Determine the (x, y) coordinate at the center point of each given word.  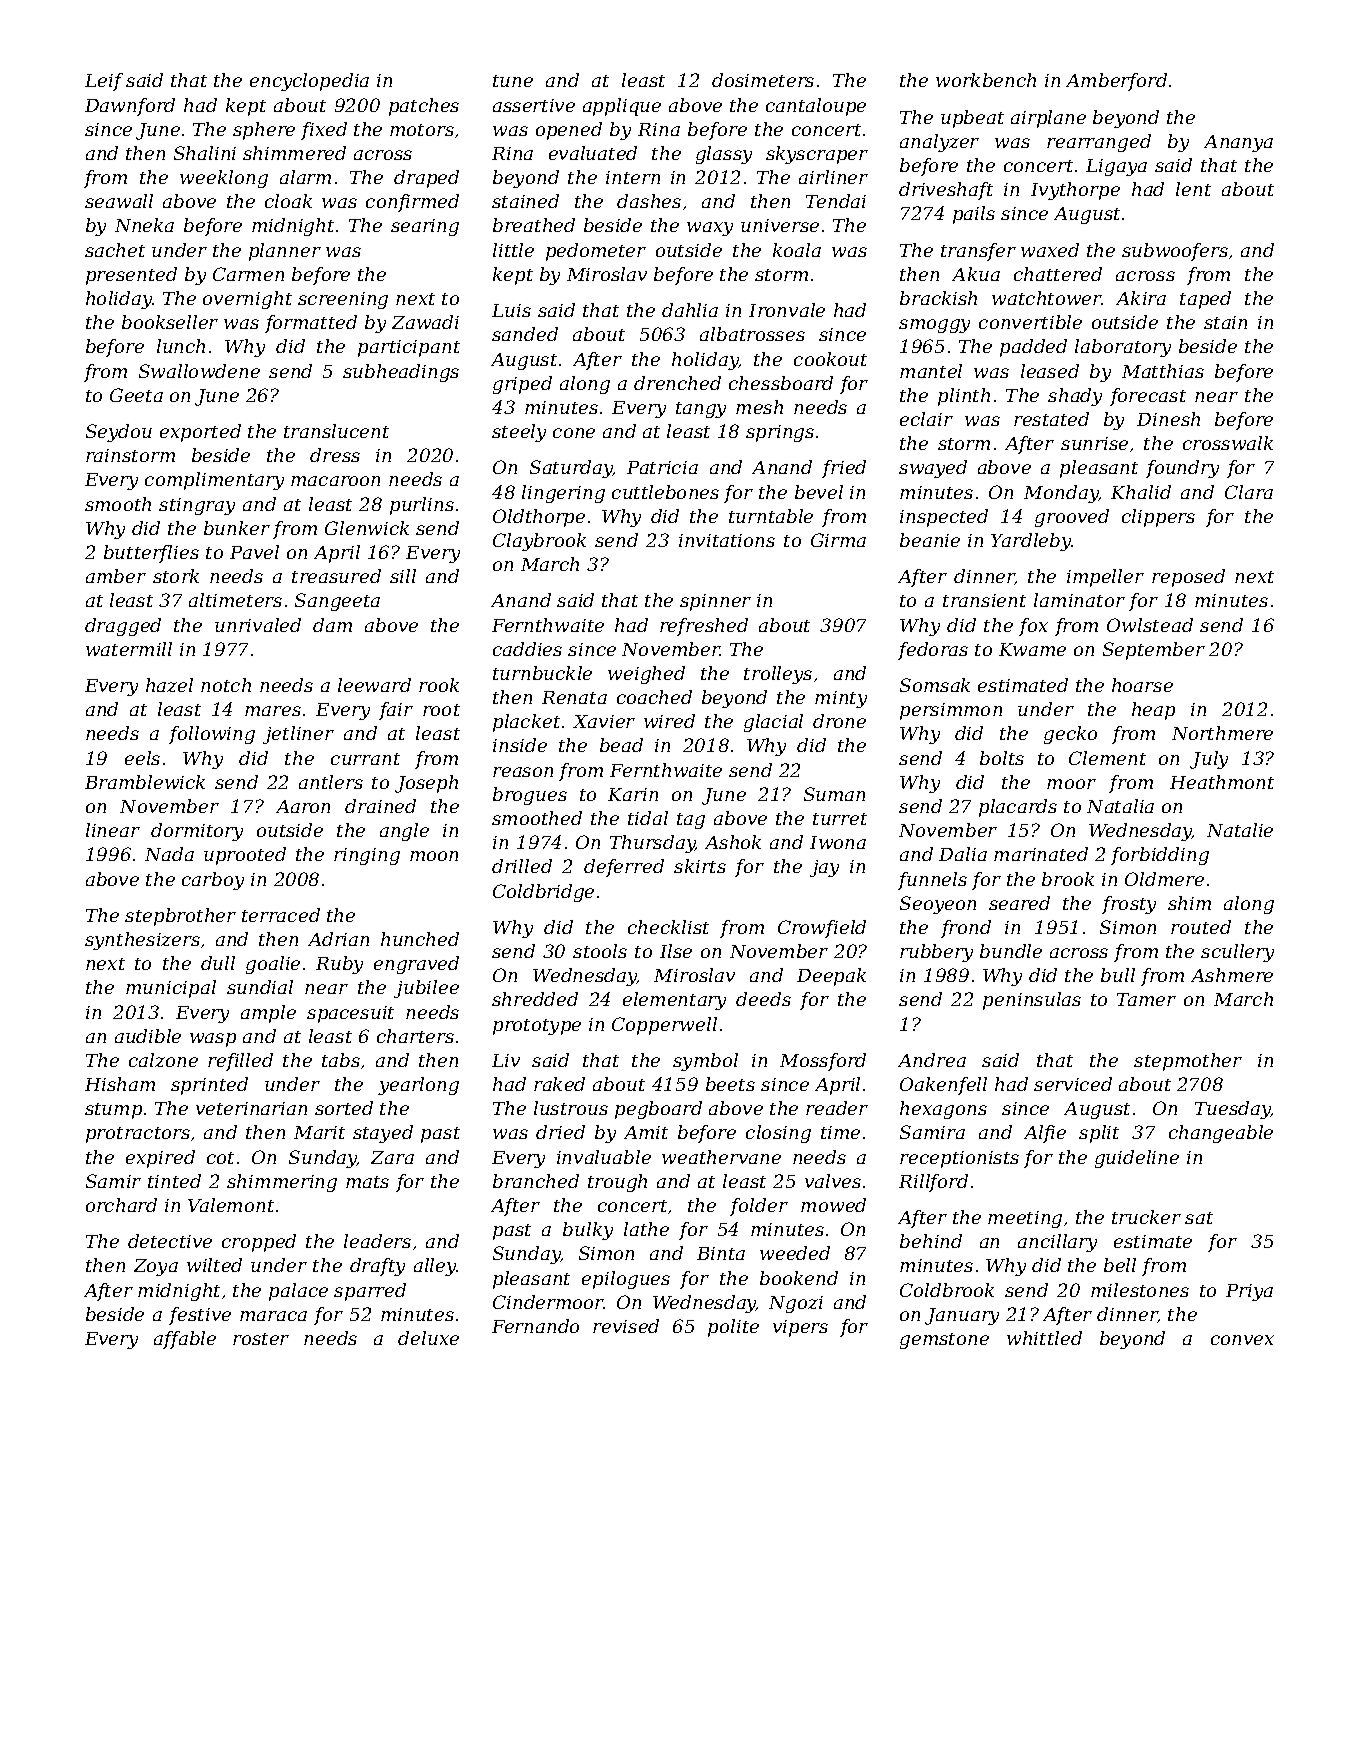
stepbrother (180, 917)
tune (513, 81)
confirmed (412, 203)
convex (1242, 1340)
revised (626, 1326)
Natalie (1240, 830)
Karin (633, 794)
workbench (986, 80)
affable (185, 1340)
